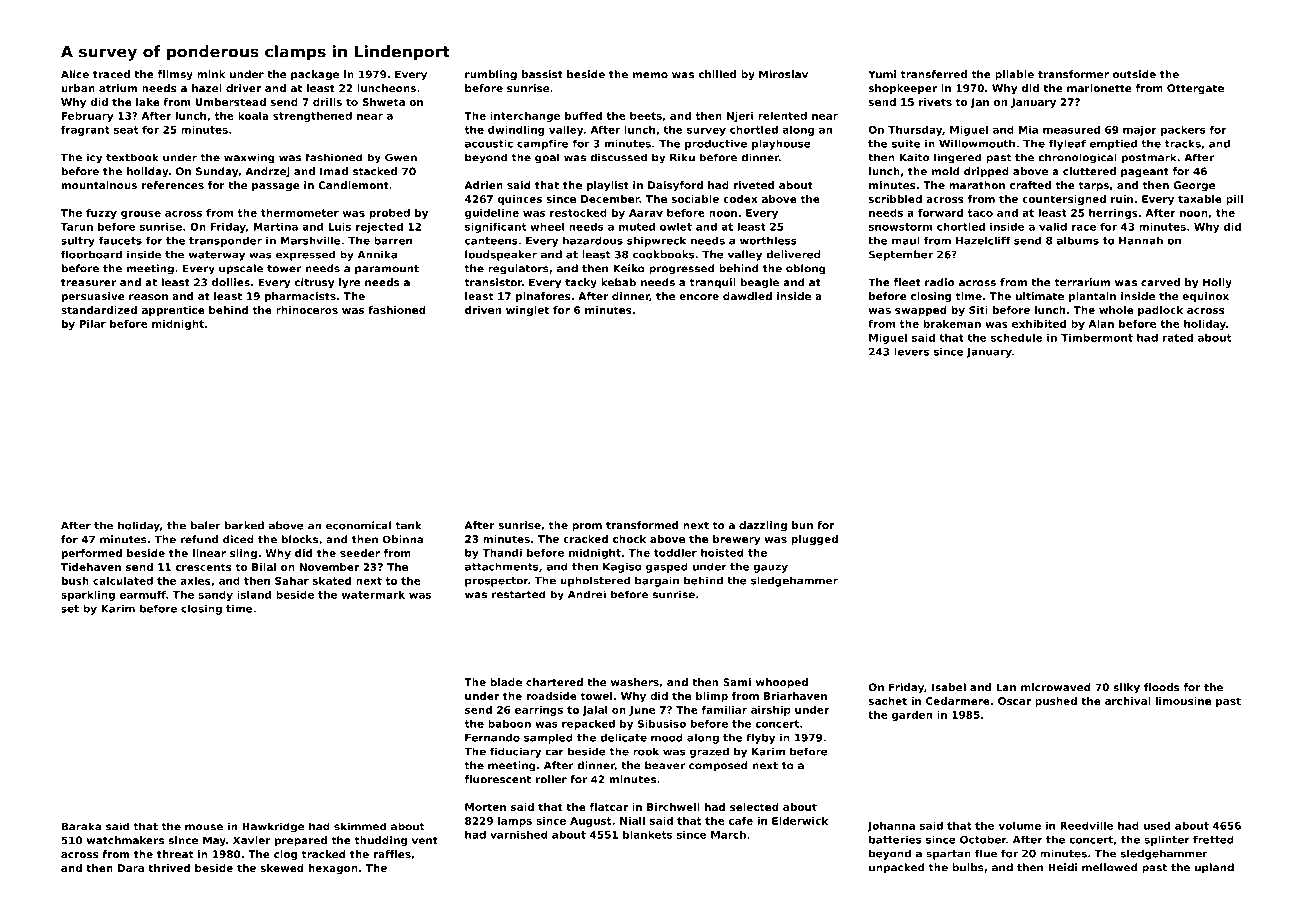 The height and width of the image is (924, 1308). Describe the element at coordinates (525, 117) in the image. I see `interchange` at that location.
